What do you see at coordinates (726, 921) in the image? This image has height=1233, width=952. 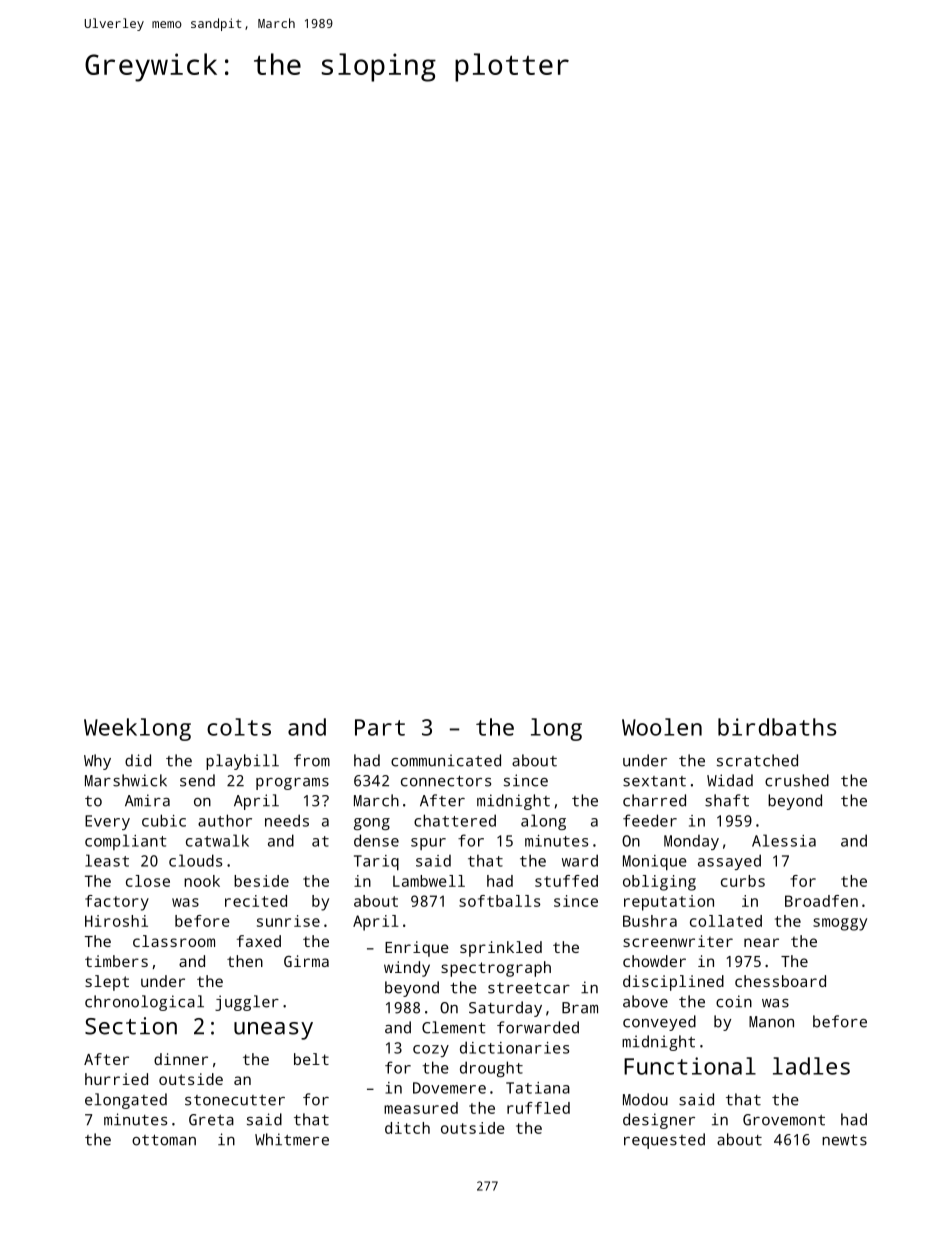 I see `collated` at bounding box center [726, 921].
